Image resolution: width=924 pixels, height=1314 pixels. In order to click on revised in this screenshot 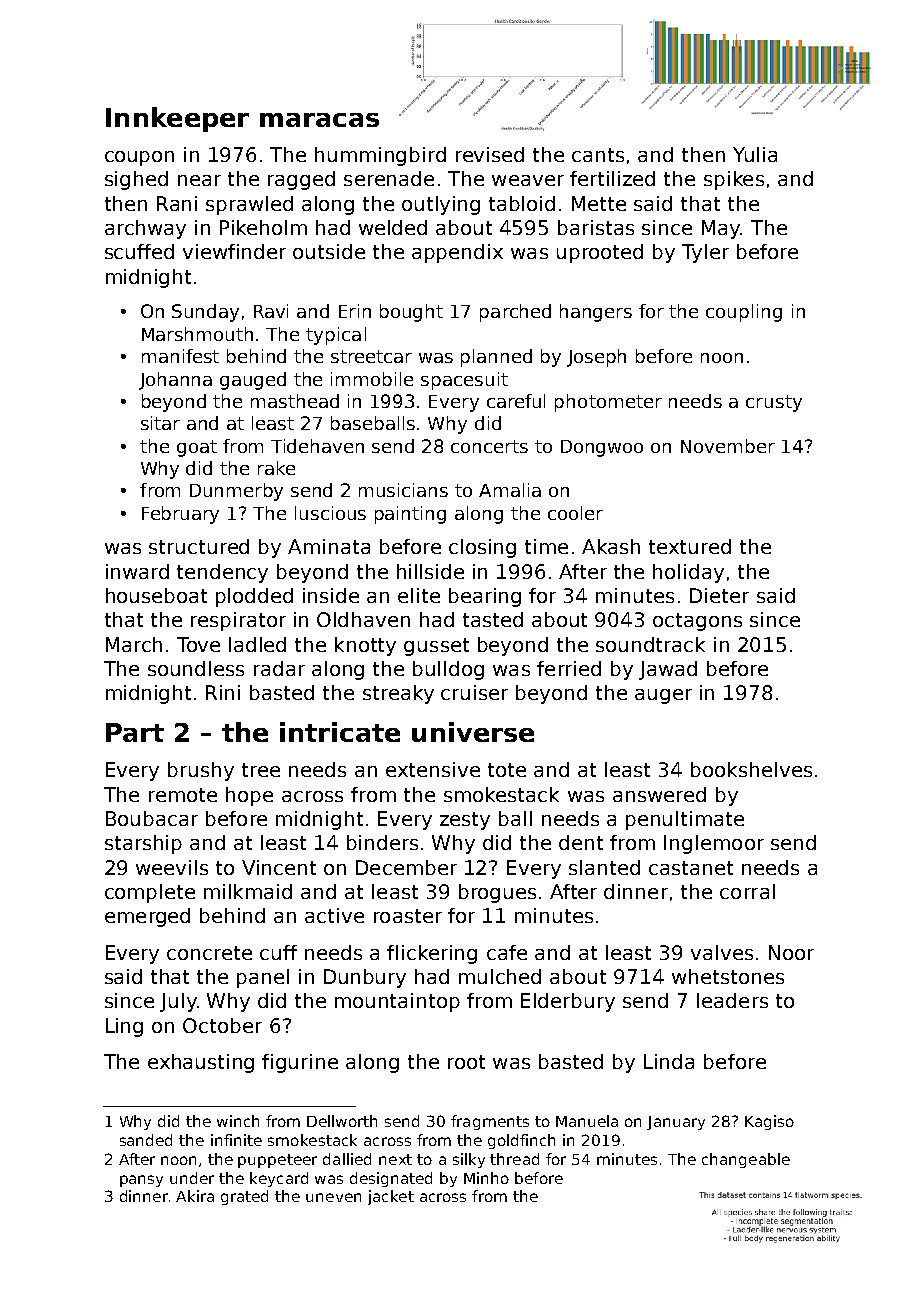, I will do `click(490, 154)`.
